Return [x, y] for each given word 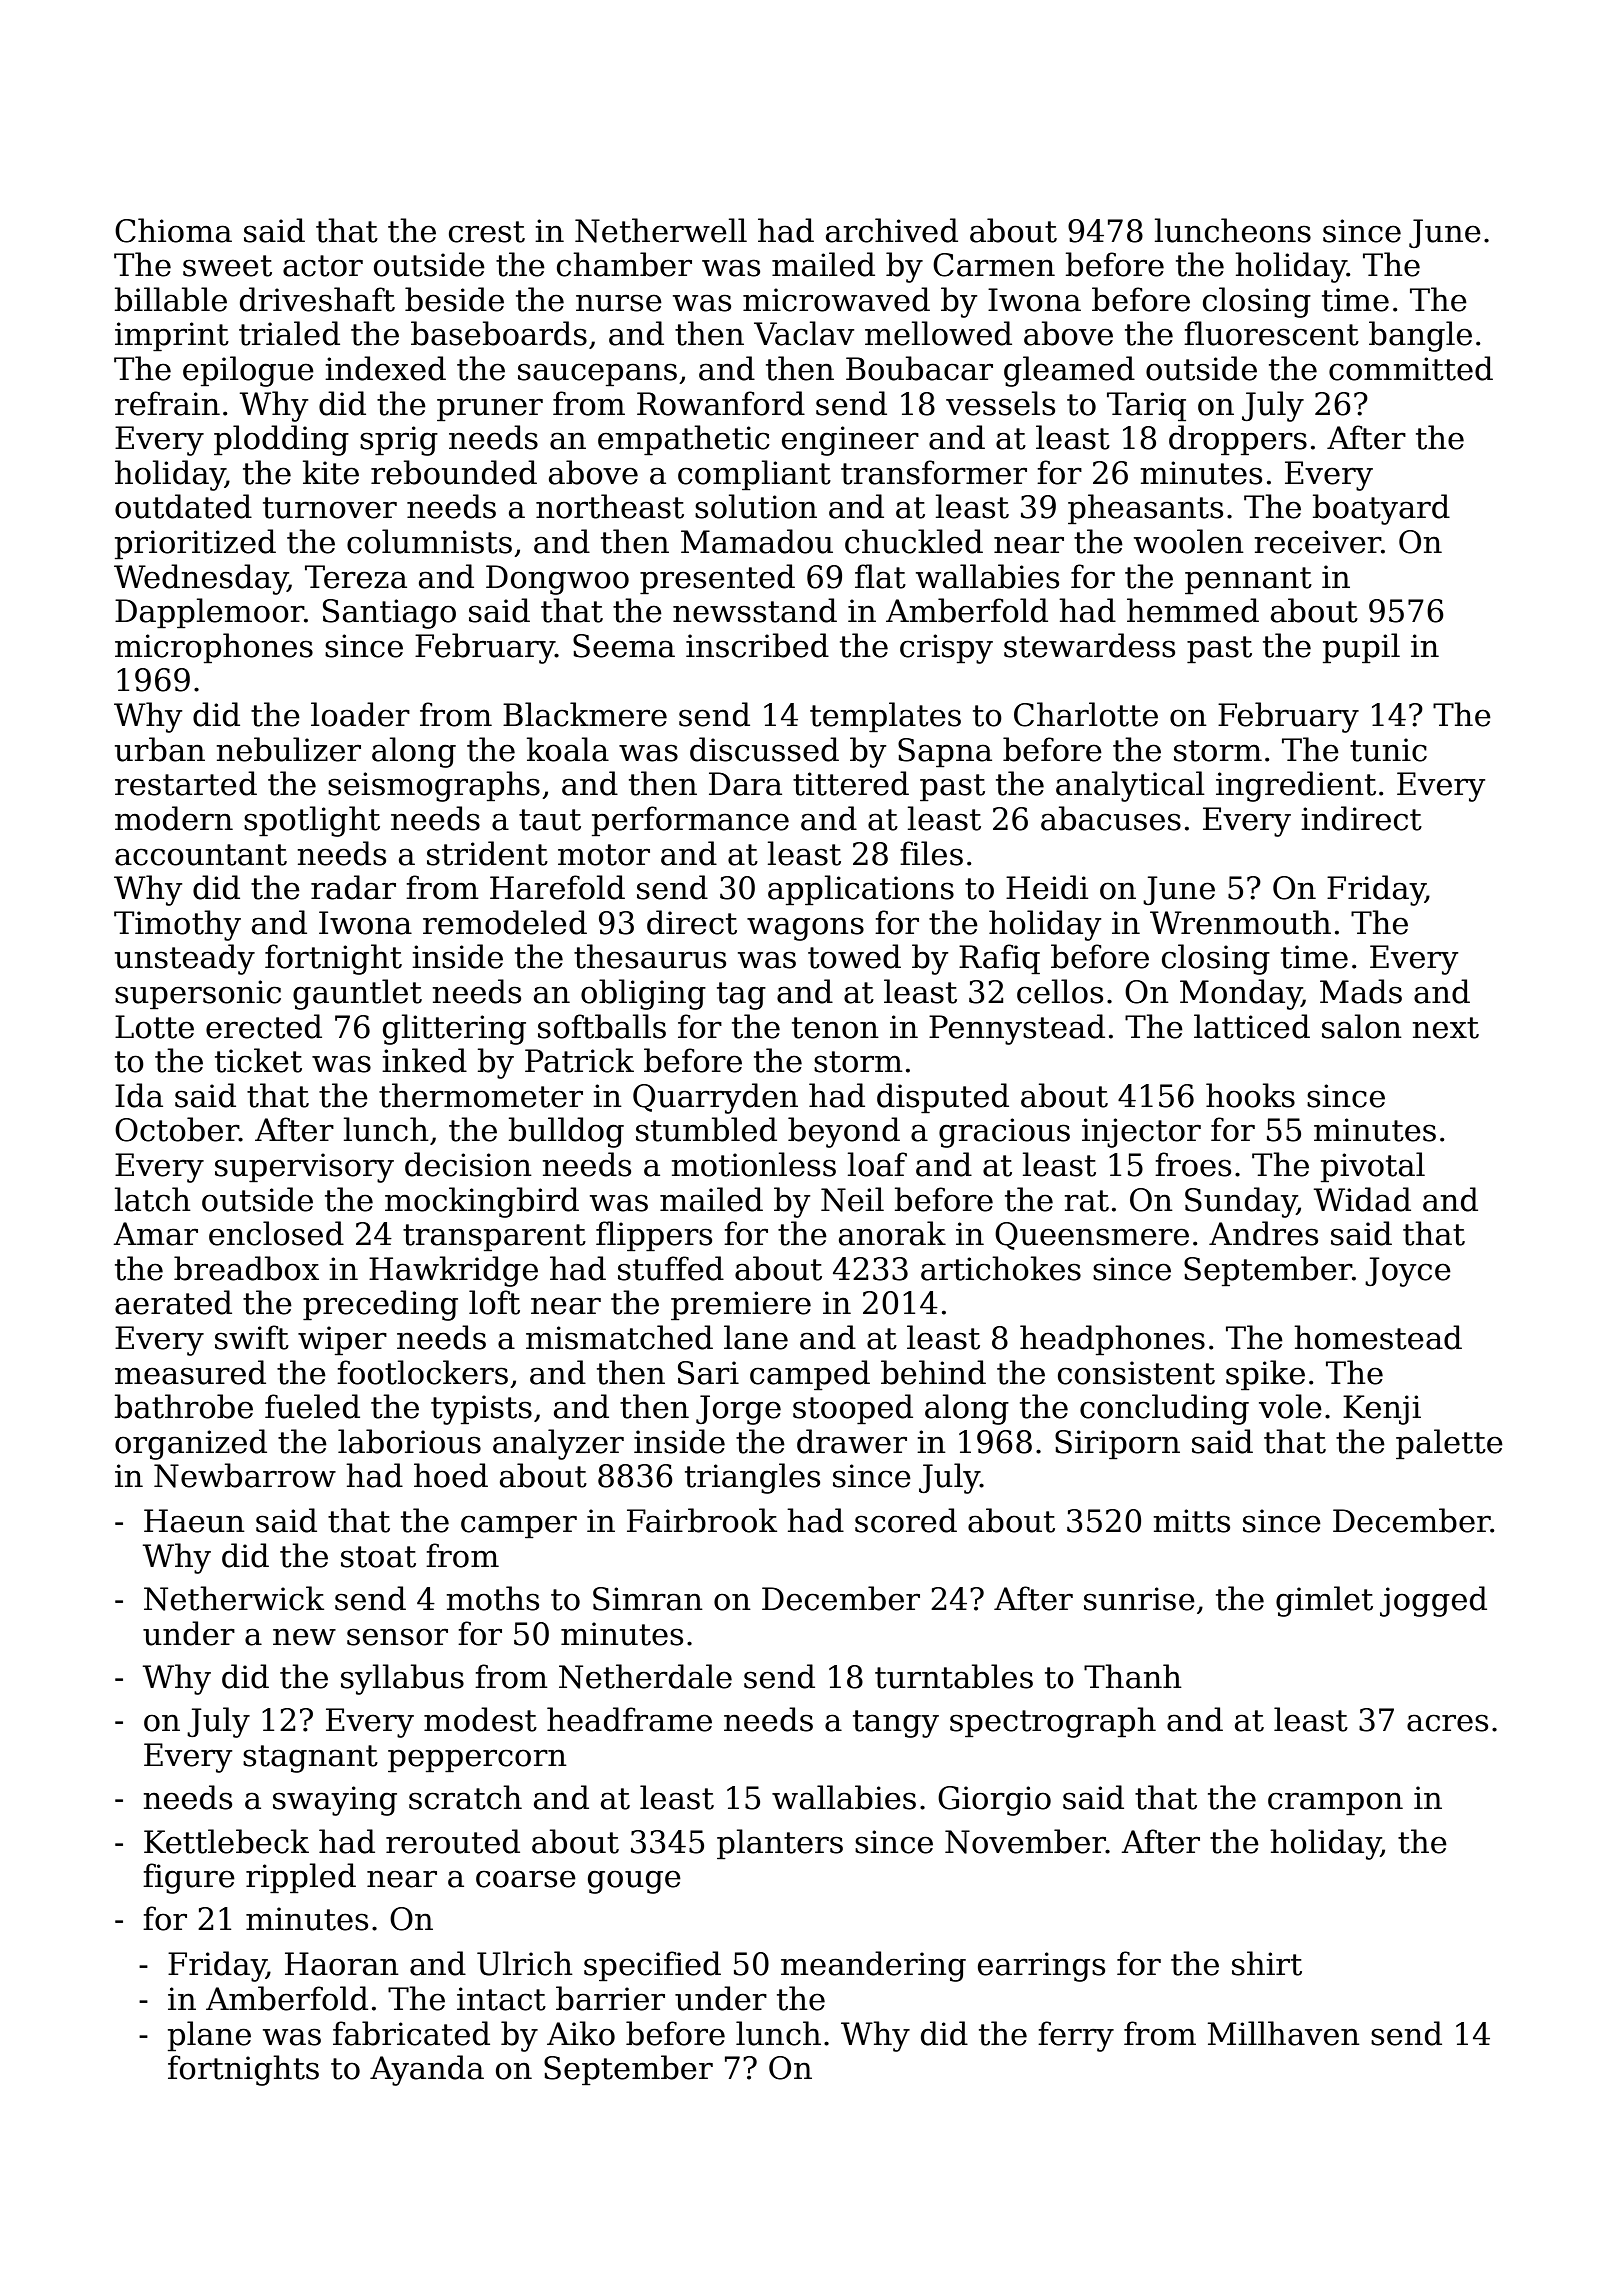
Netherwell [661, 230]
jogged [1433, 1601]
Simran [648, 1599]
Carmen [994, 265]
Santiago [389, 614]
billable [171, 299]
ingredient [1296, 786]
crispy [946, 649]
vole [1290, 1406]
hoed [451, 1475]
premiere [741, 1306]
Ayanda [427, 2070]
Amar [155, 1234]
